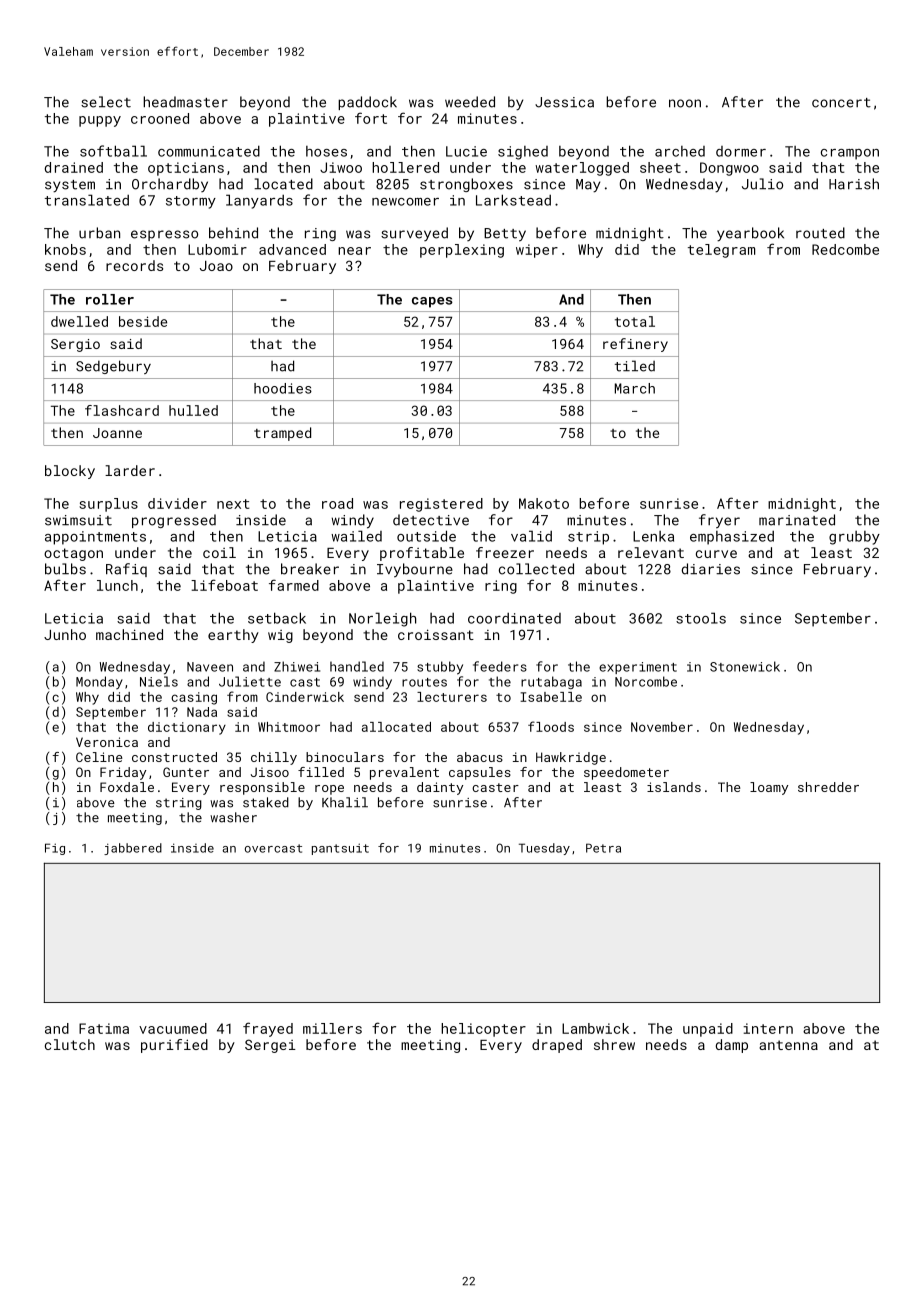 The image size is (924, 1308). Describe the element at coordinates (544, 849) in the document. I see `Tuesday` at that location.
